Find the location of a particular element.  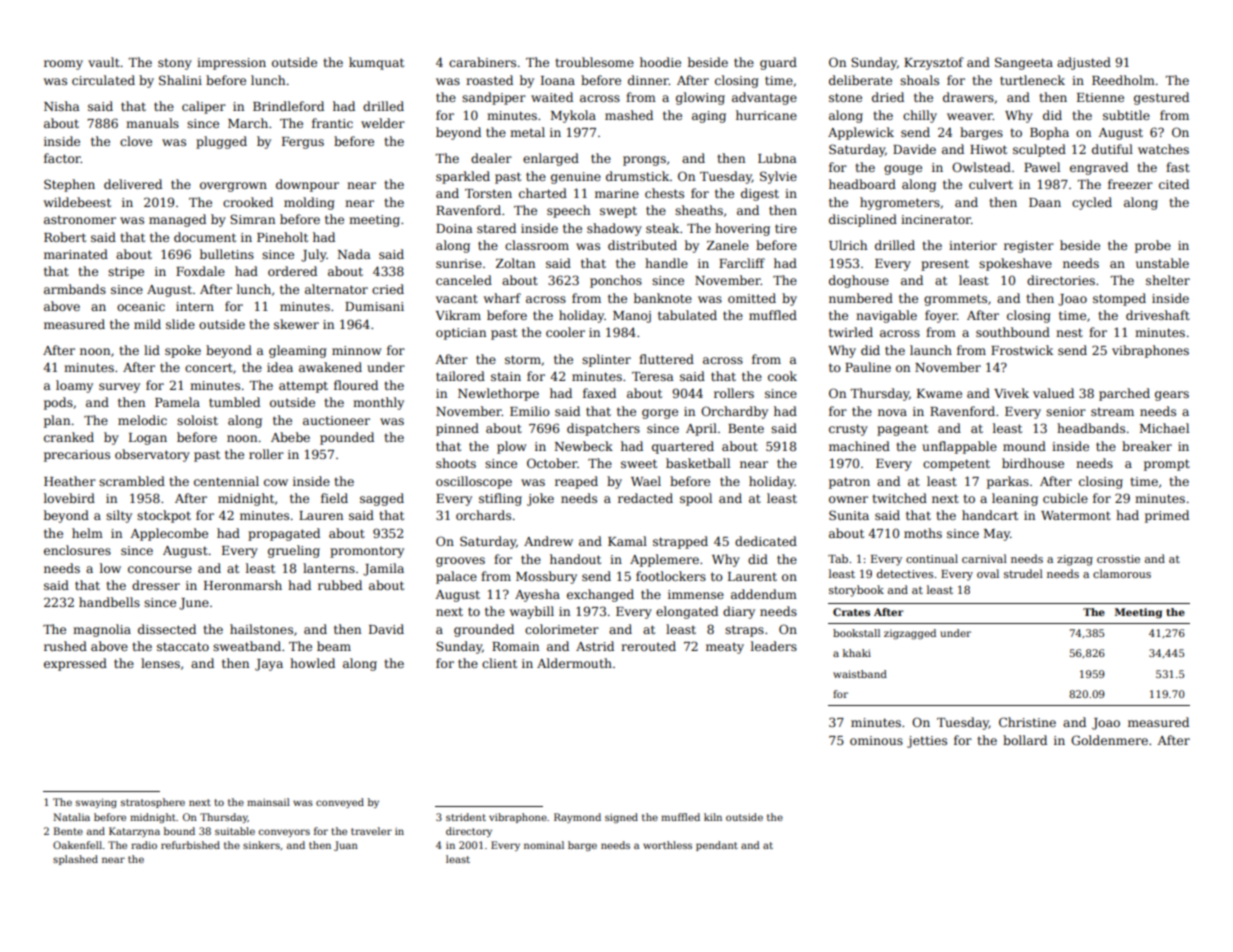

Goldenmere is located at coordinates (1109, 740).
